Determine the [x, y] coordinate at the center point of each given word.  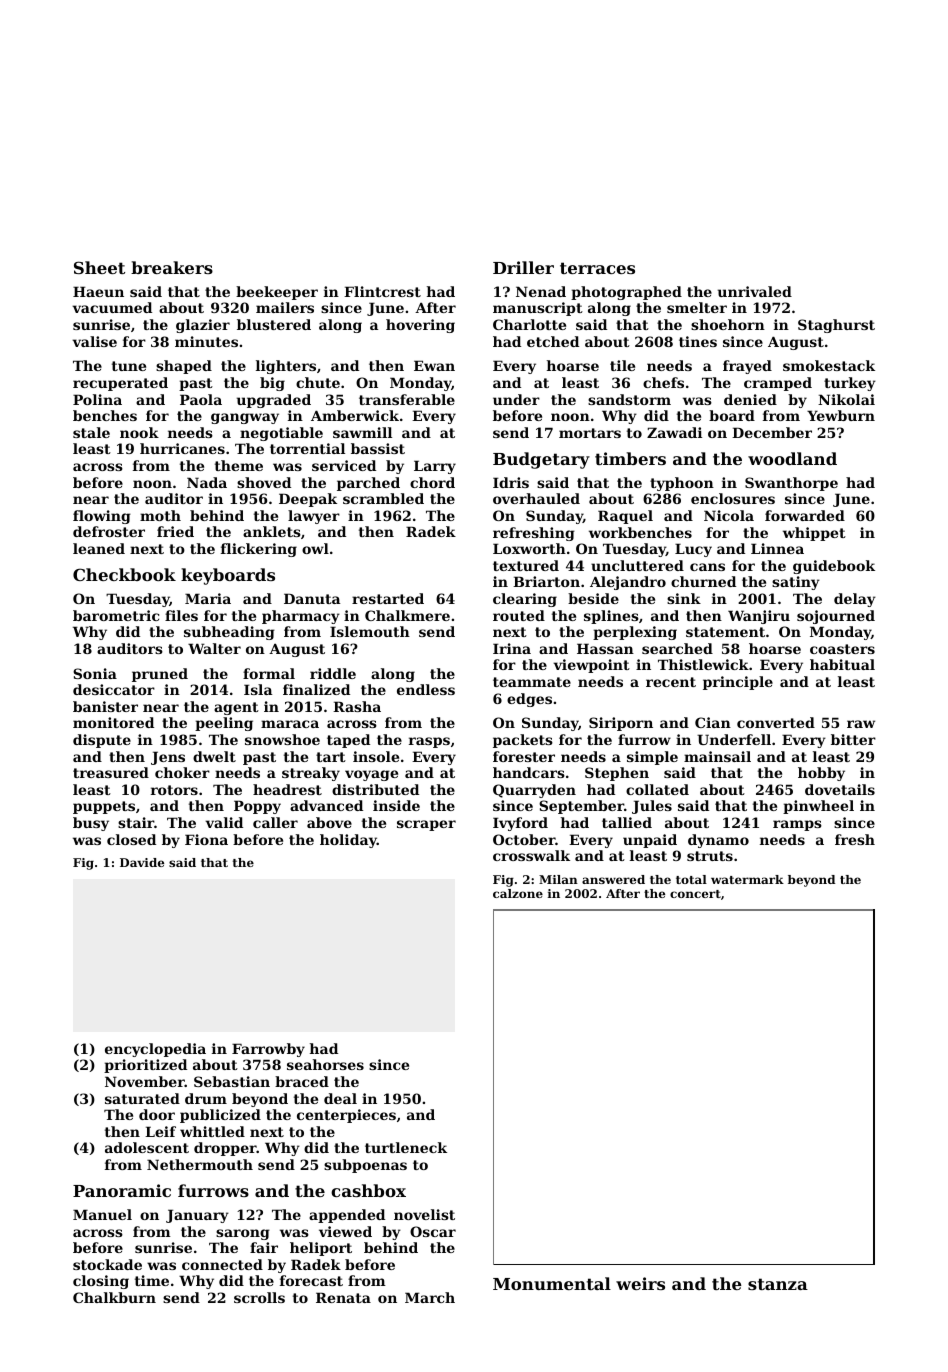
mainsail [717, 756]
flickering [259, 550]
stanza [778, 1284]
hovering [420, 326]
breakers [172, 267]
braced [302, 1081]
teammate [532, 682]
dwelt [214, 756]
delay [855, 600]
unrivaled [755, 291]
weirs [640, 1283]
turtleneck [406, 1147]
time [152, 1280]
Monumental [552, 1283]
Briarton [546, 581]
